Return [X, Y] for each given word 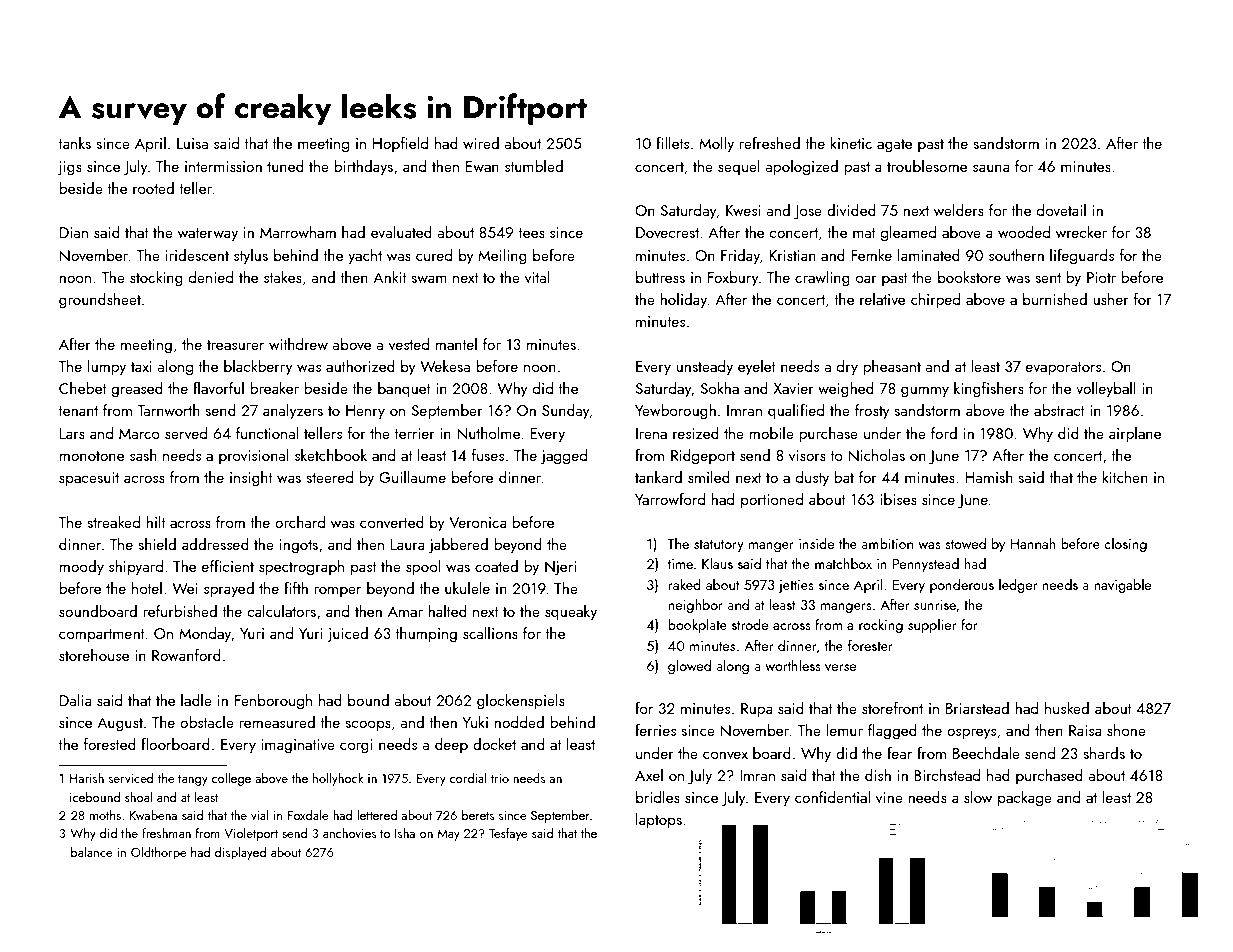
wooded [1024, 232]
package [1025, 799]
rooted [153, 188]
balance [92, 852]
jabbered [458, 546]
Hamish [989, 477]
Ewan [482, 166]
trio [500, 778]
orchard [300, 522]
